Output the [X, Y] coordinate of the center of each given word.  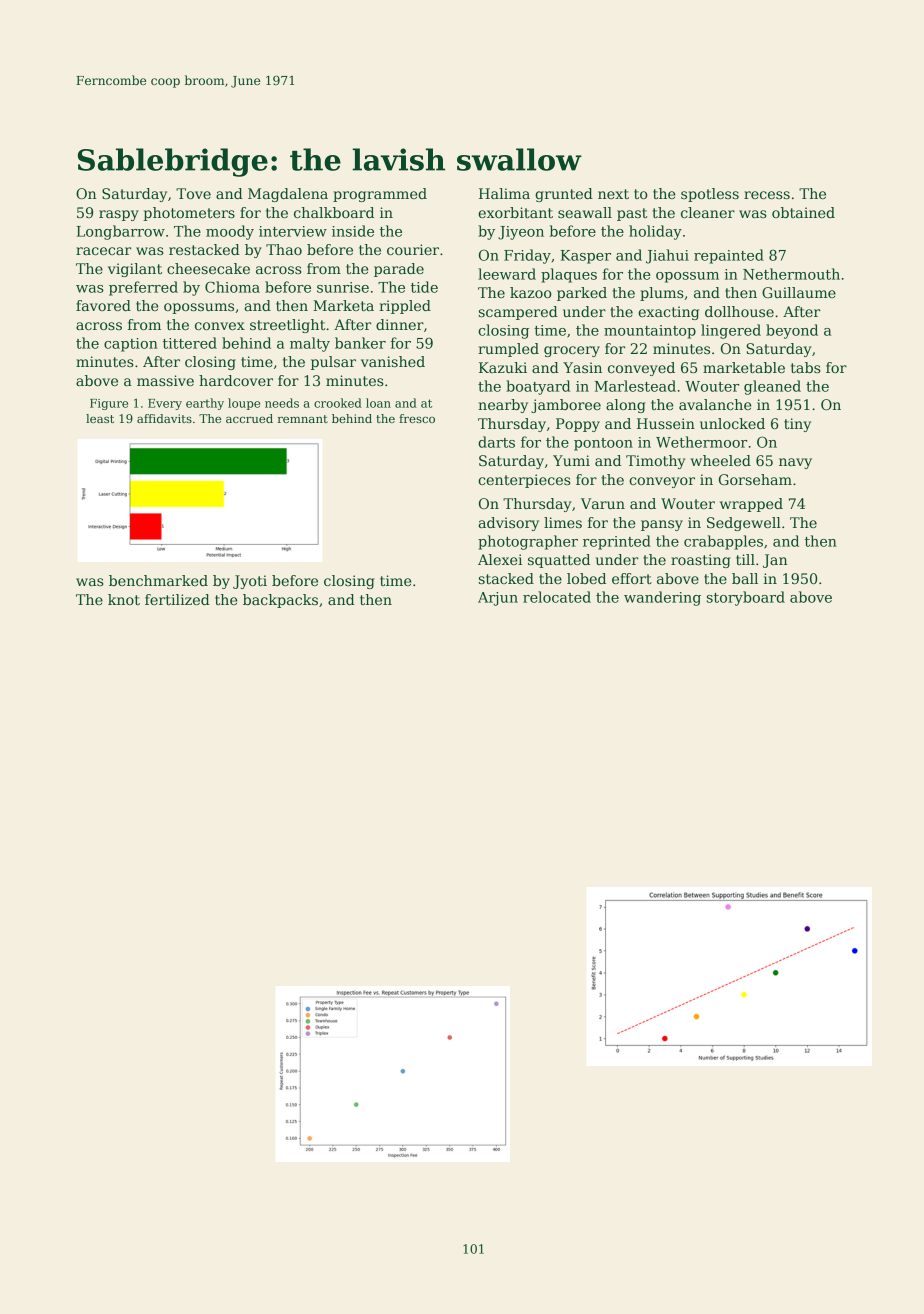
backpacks [280, 601]
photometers [189, 214]
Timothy [655, 462]
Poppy [578, 425]
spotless [710, 195]
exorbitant [515, 212]
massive [165, 380]
